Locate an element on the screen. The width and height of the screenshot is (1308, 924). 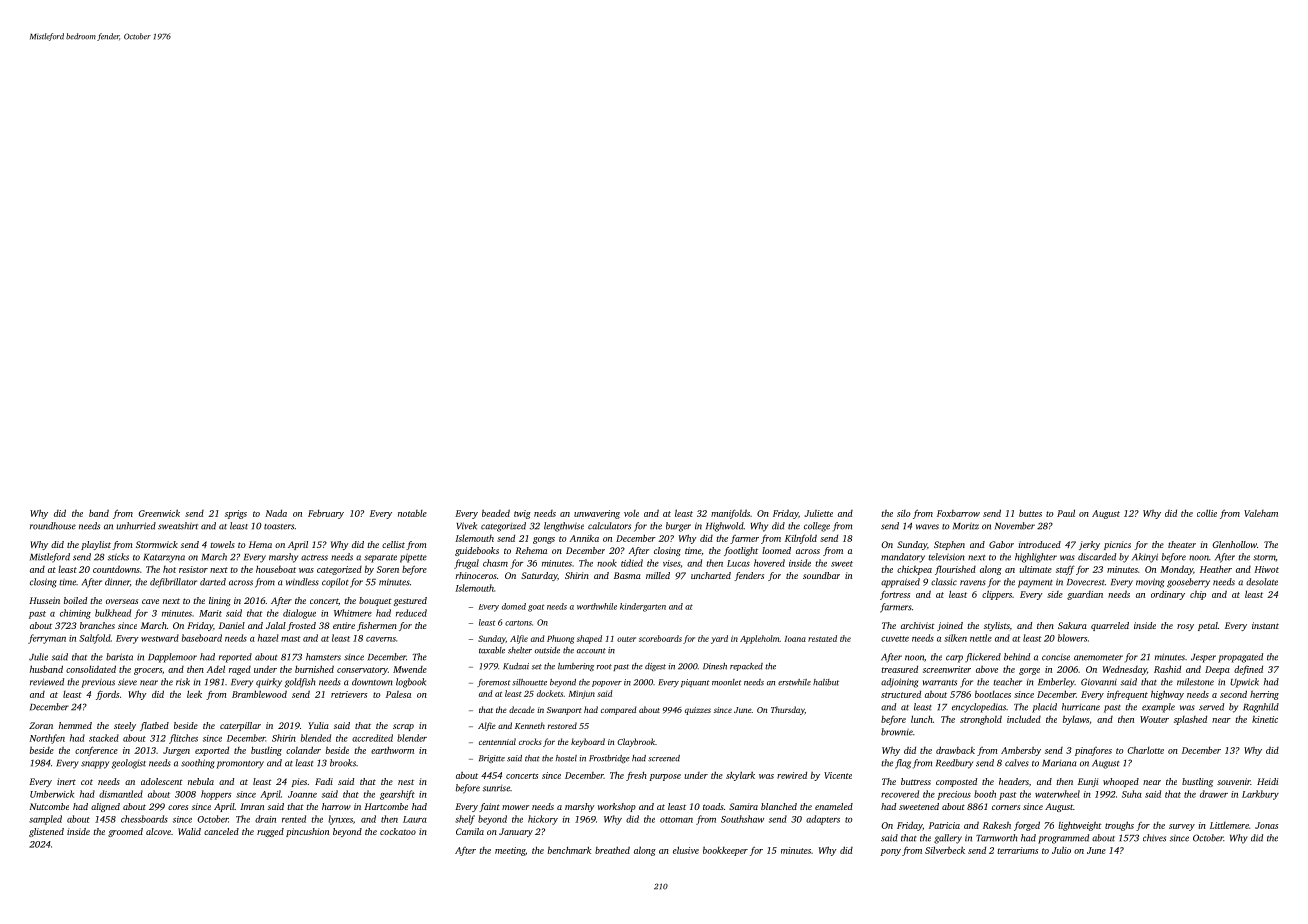
notable is located at coordinates (412, 513).
